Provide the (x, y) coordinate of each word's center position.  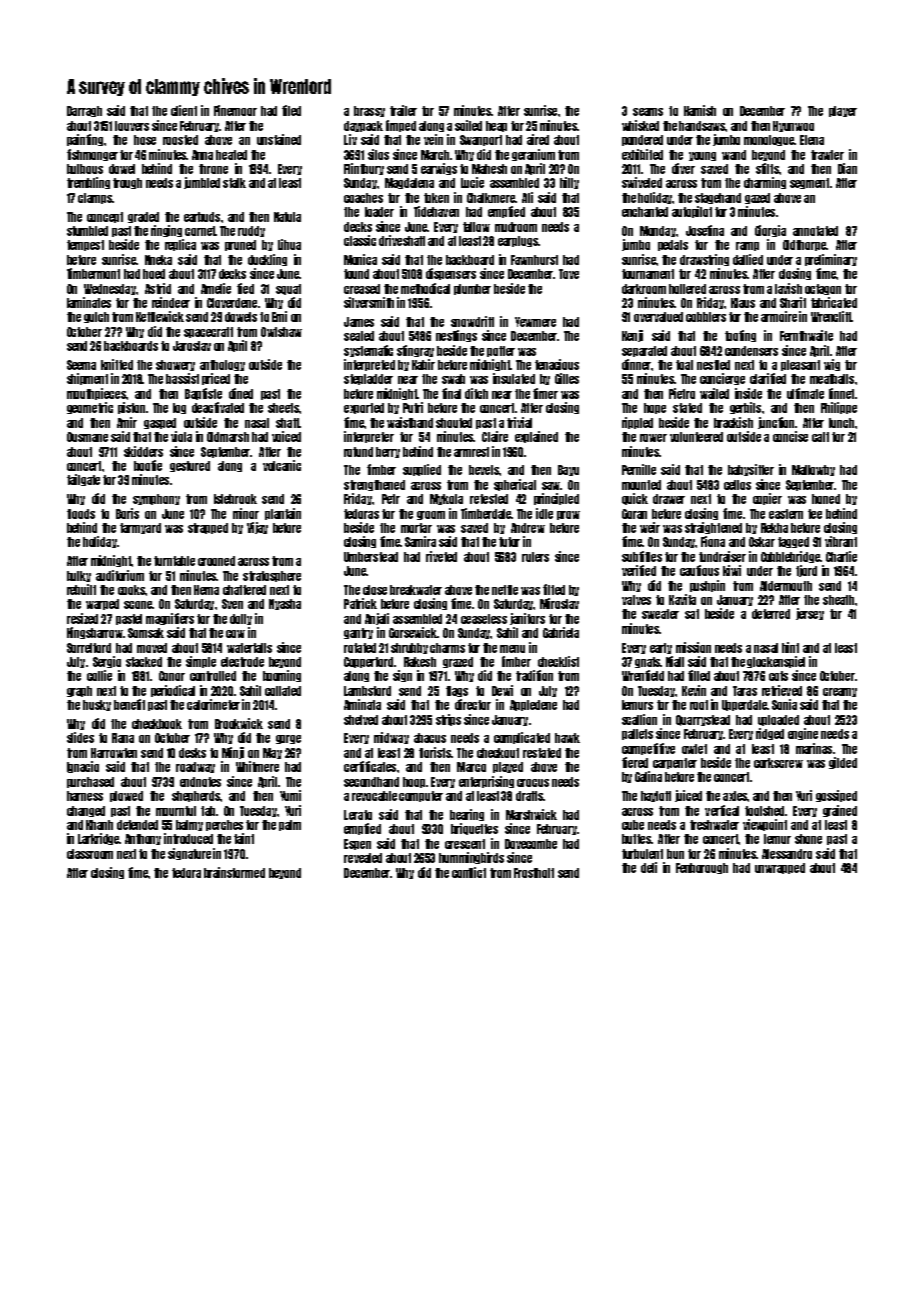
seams (648, 112)
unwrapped (780, 868)
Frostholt (534, 873)
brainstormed (234, 872)
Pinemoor (235, 110)
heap (496, 126)
